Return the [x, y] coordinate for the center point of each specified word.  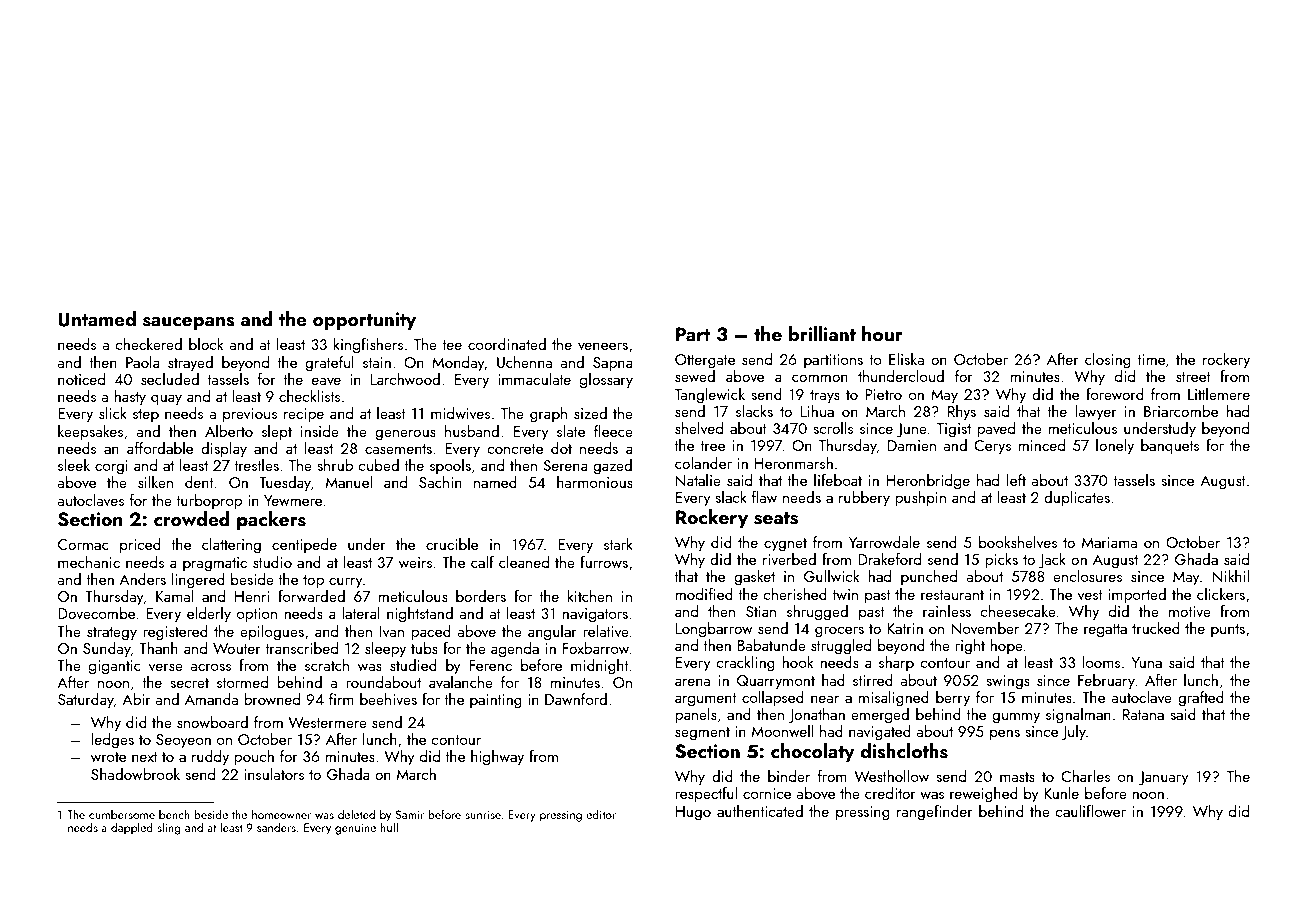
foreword [1115, 394]
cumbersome [122, 814]
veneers [603, 346]
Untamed [97, 319]
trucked [1156, 628]
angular [552, 633]
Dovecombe [96, 613]
